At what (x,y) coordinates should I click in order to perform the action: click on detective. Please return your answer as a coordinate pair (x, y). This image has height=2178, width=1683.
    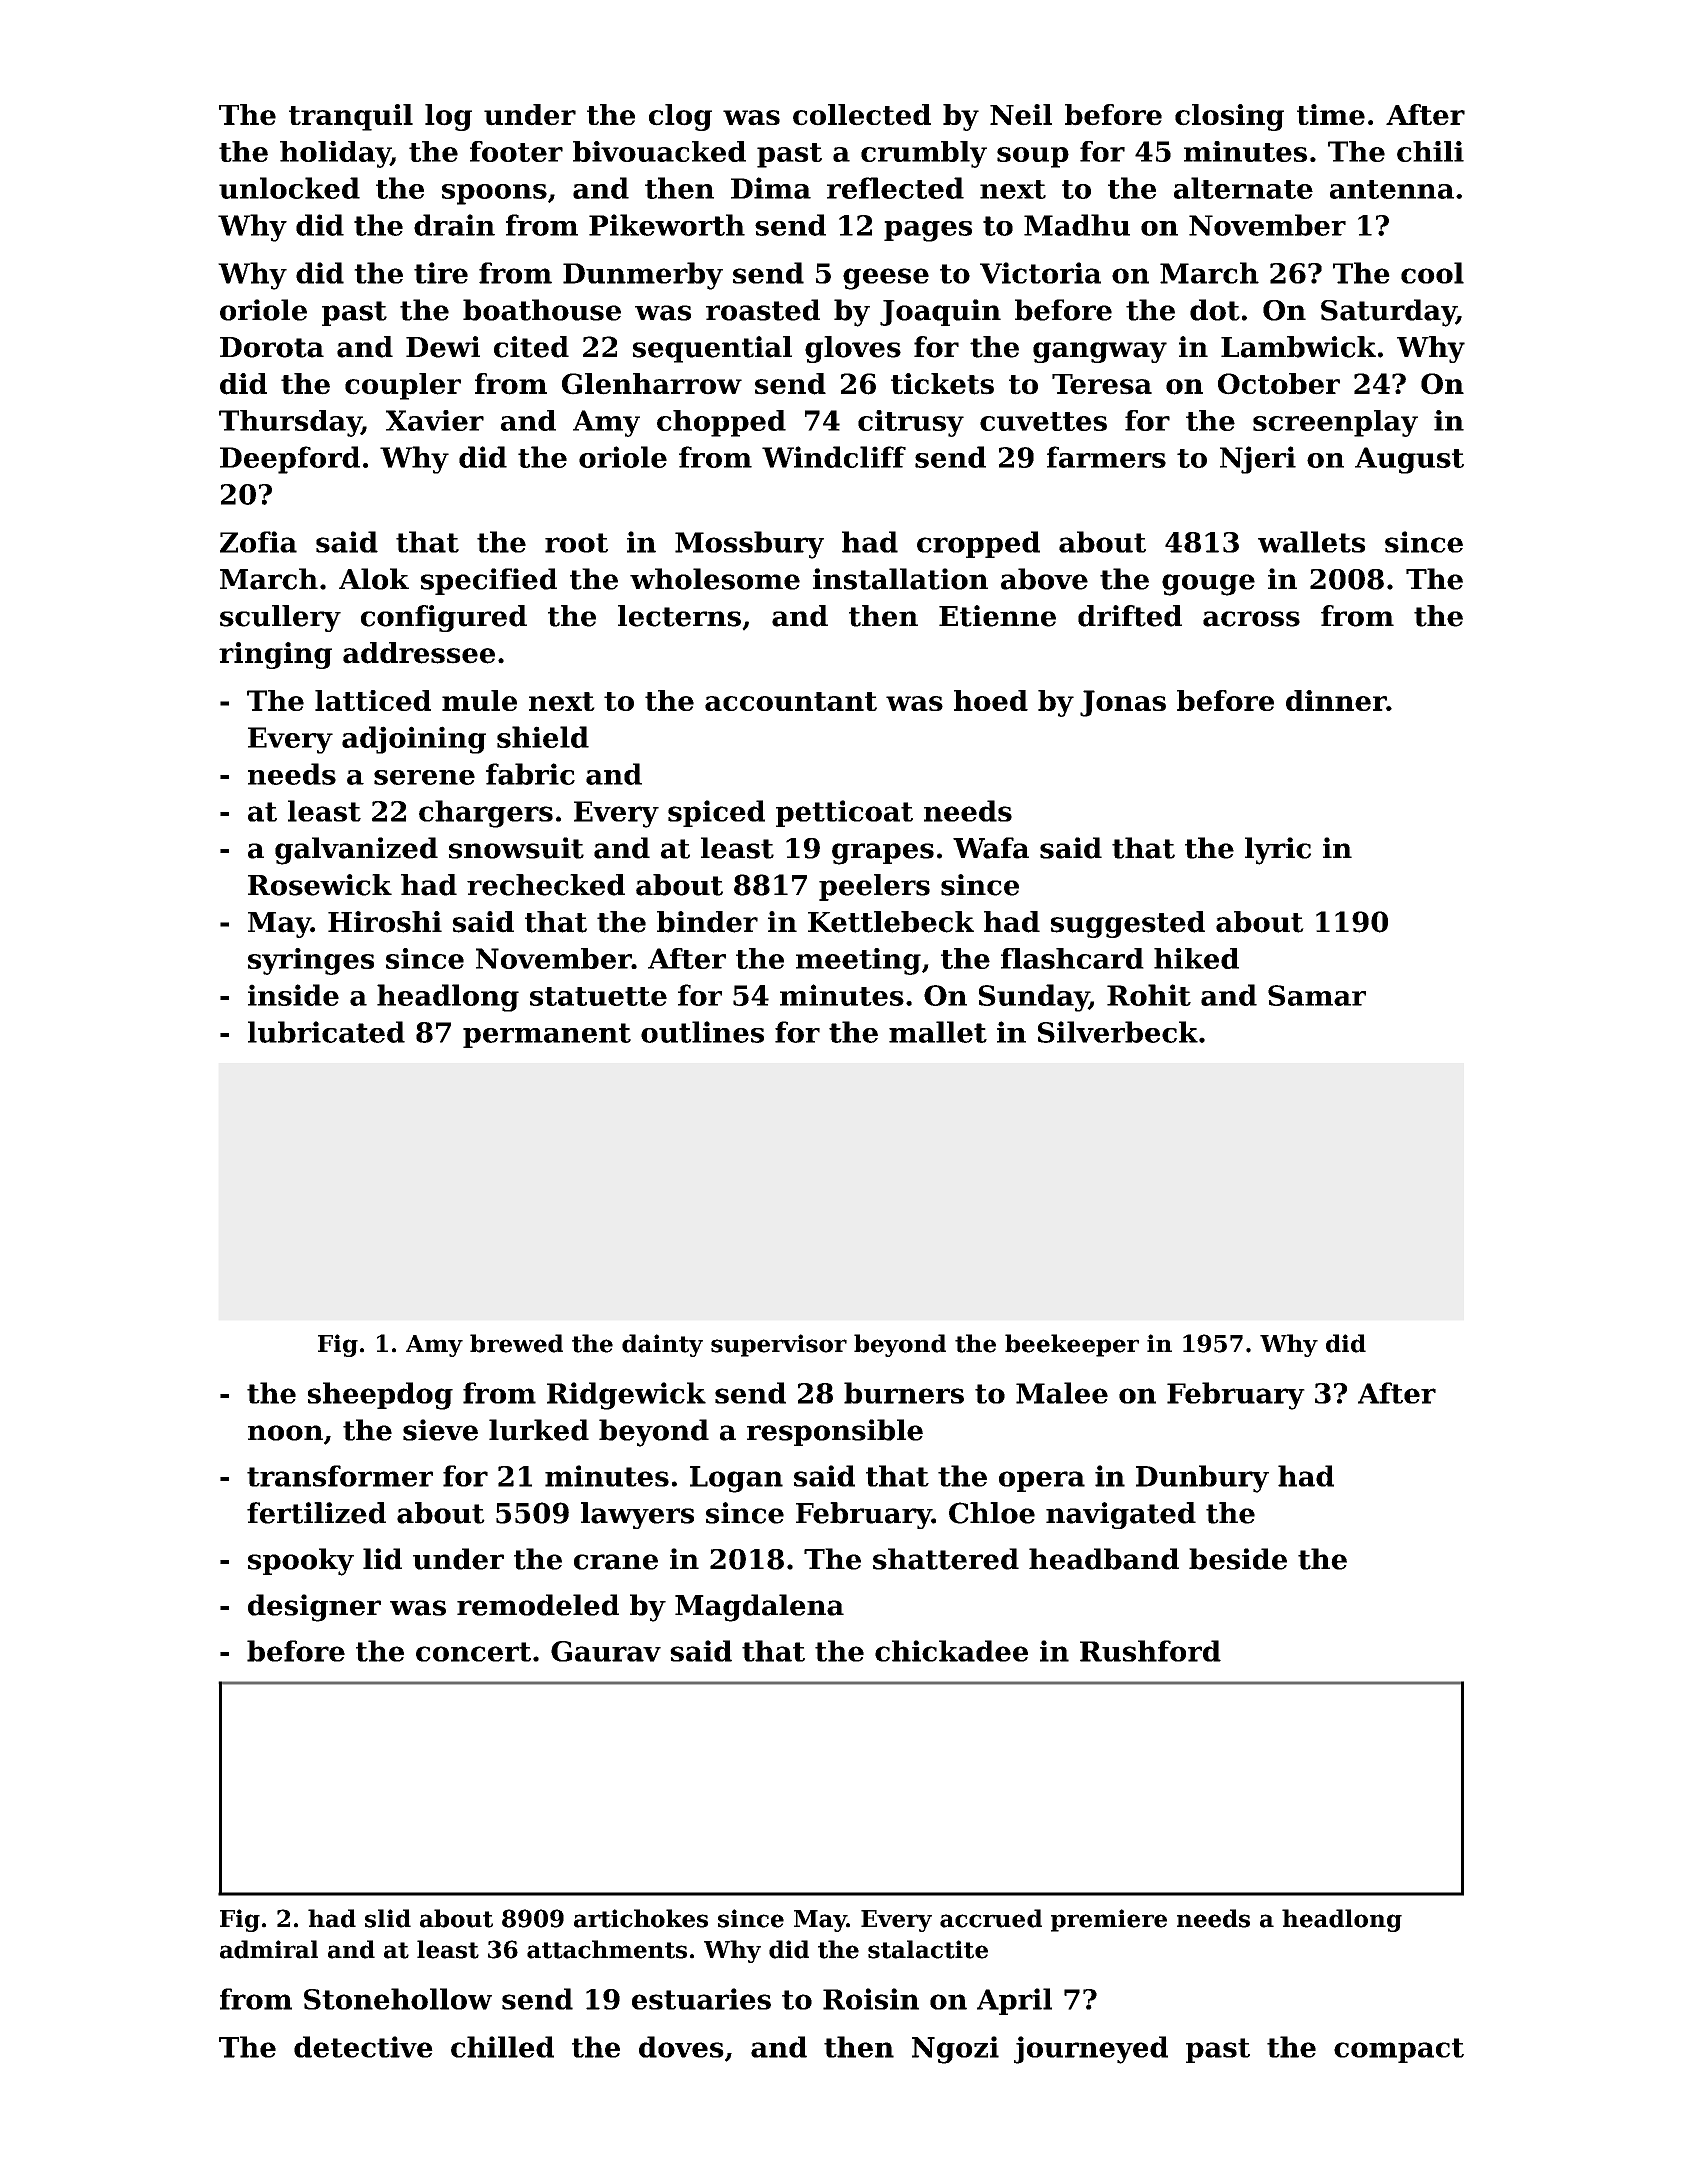
    Looking at the image, I should click on (363, 2047).
